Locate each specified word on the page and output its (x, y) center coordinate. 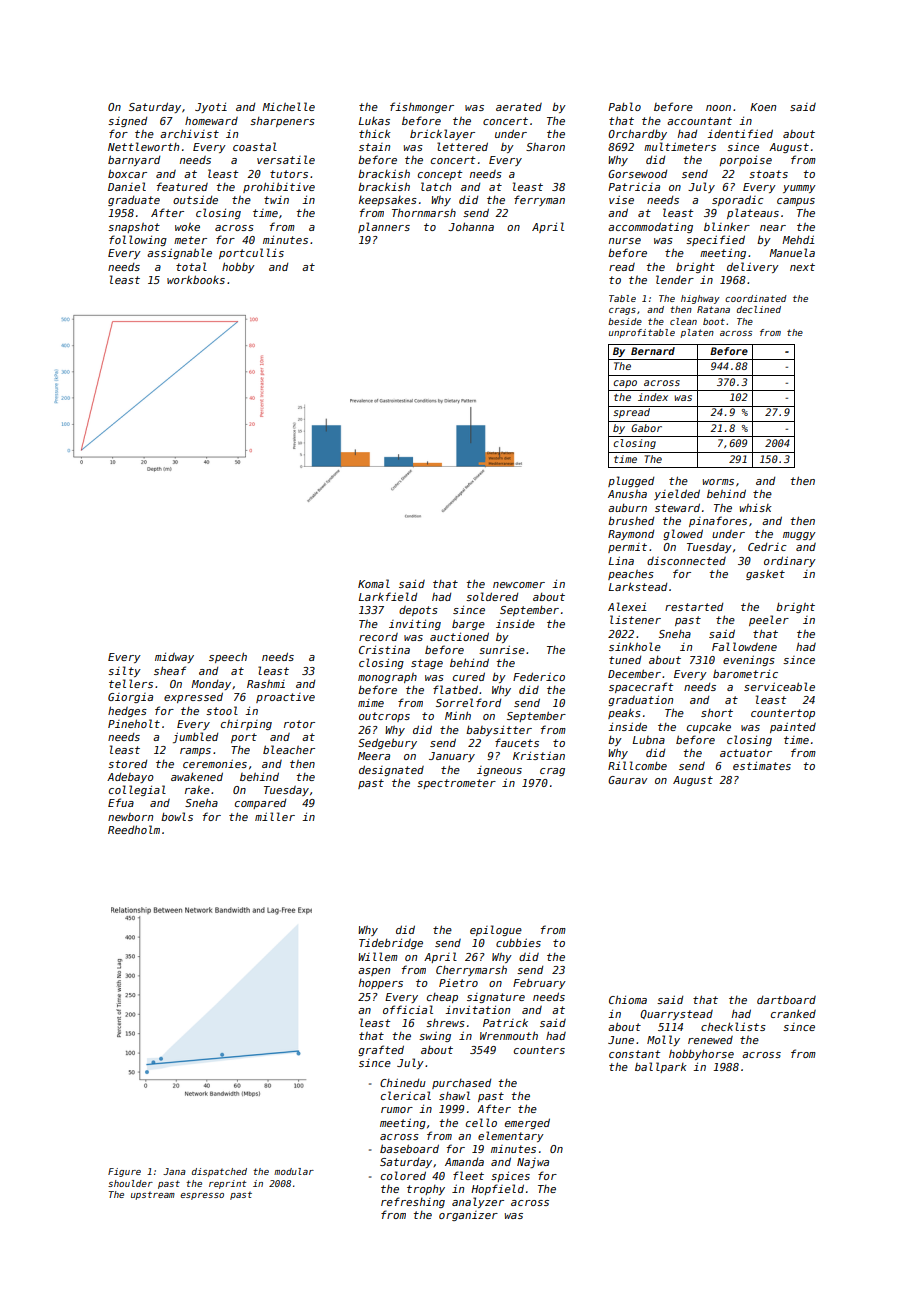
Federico (539, 676)
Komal (374, 583)
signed (127, 122)
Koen (763, 107)
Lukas (374, 121)
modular (294, 1171)
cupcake (709, 727)
